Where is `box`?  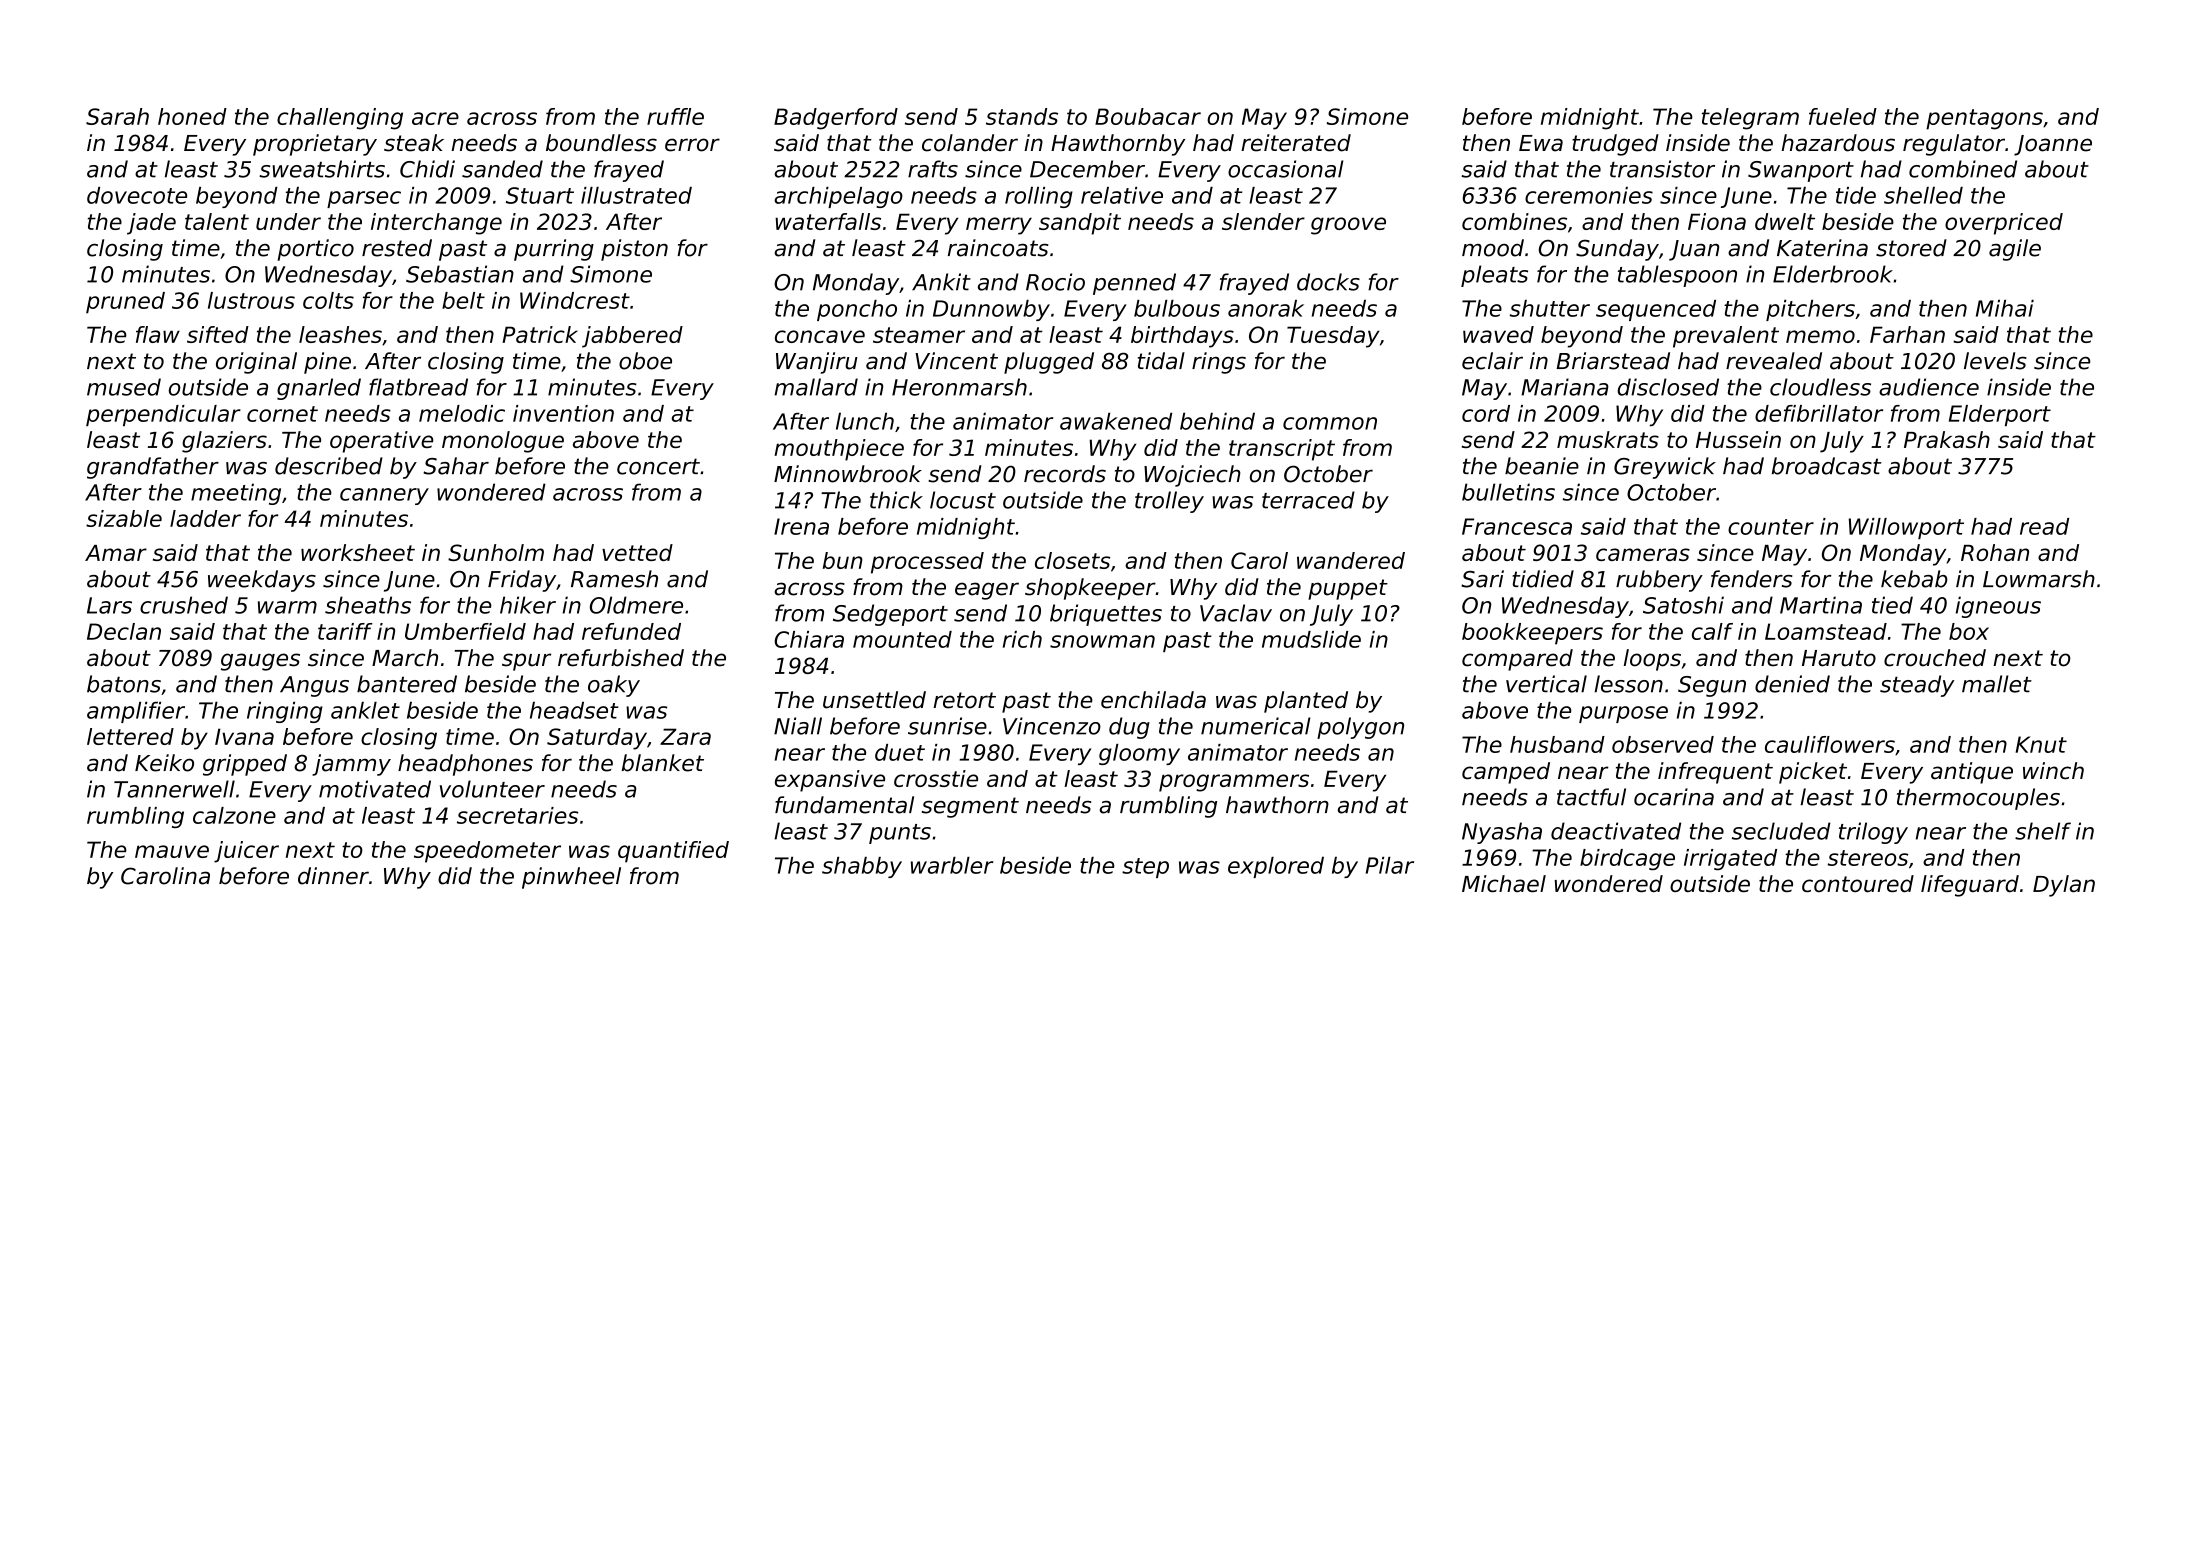
box is located at coordinates (1969, 631).
